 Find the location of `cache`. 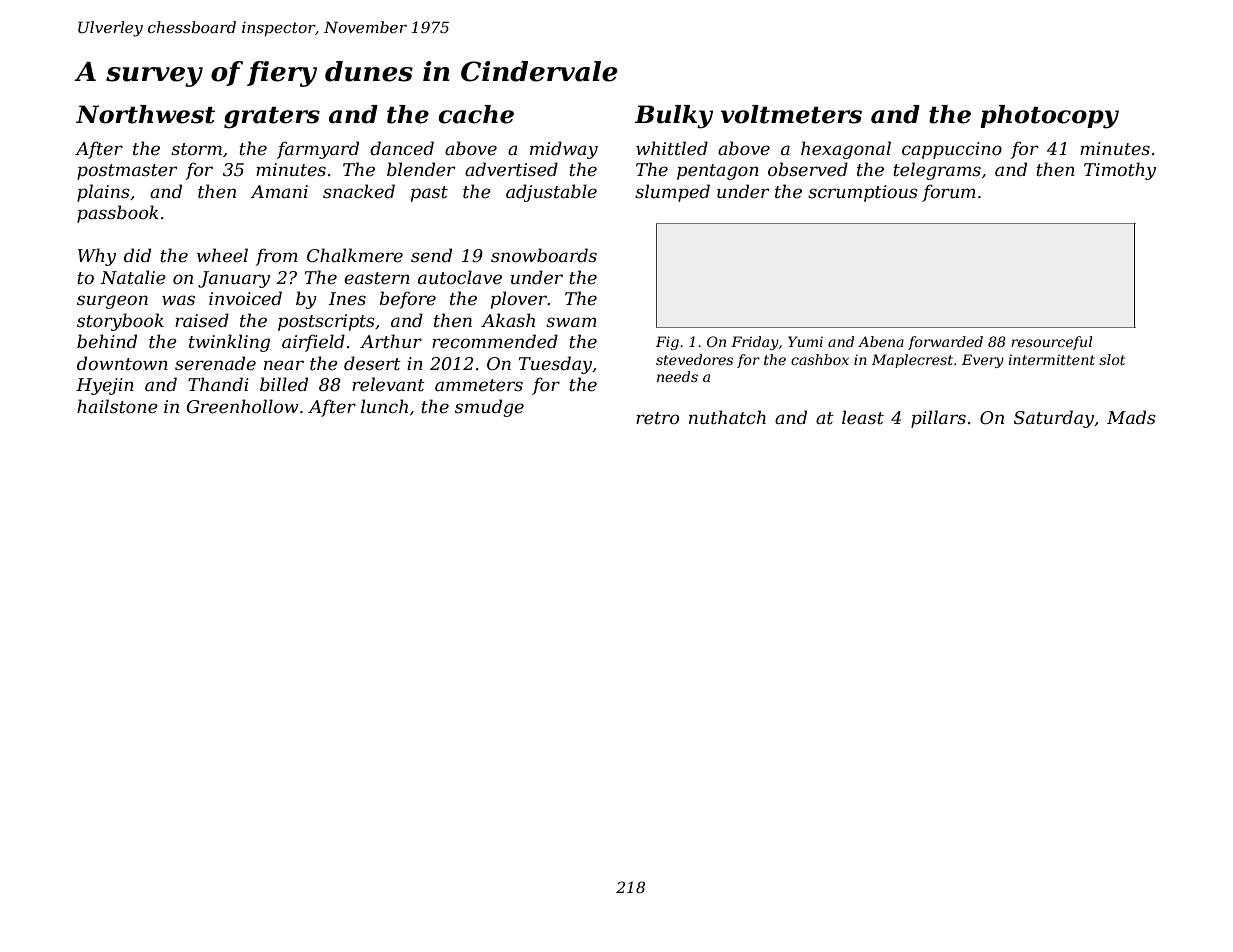

cache is located at coordinates (476, 114).
